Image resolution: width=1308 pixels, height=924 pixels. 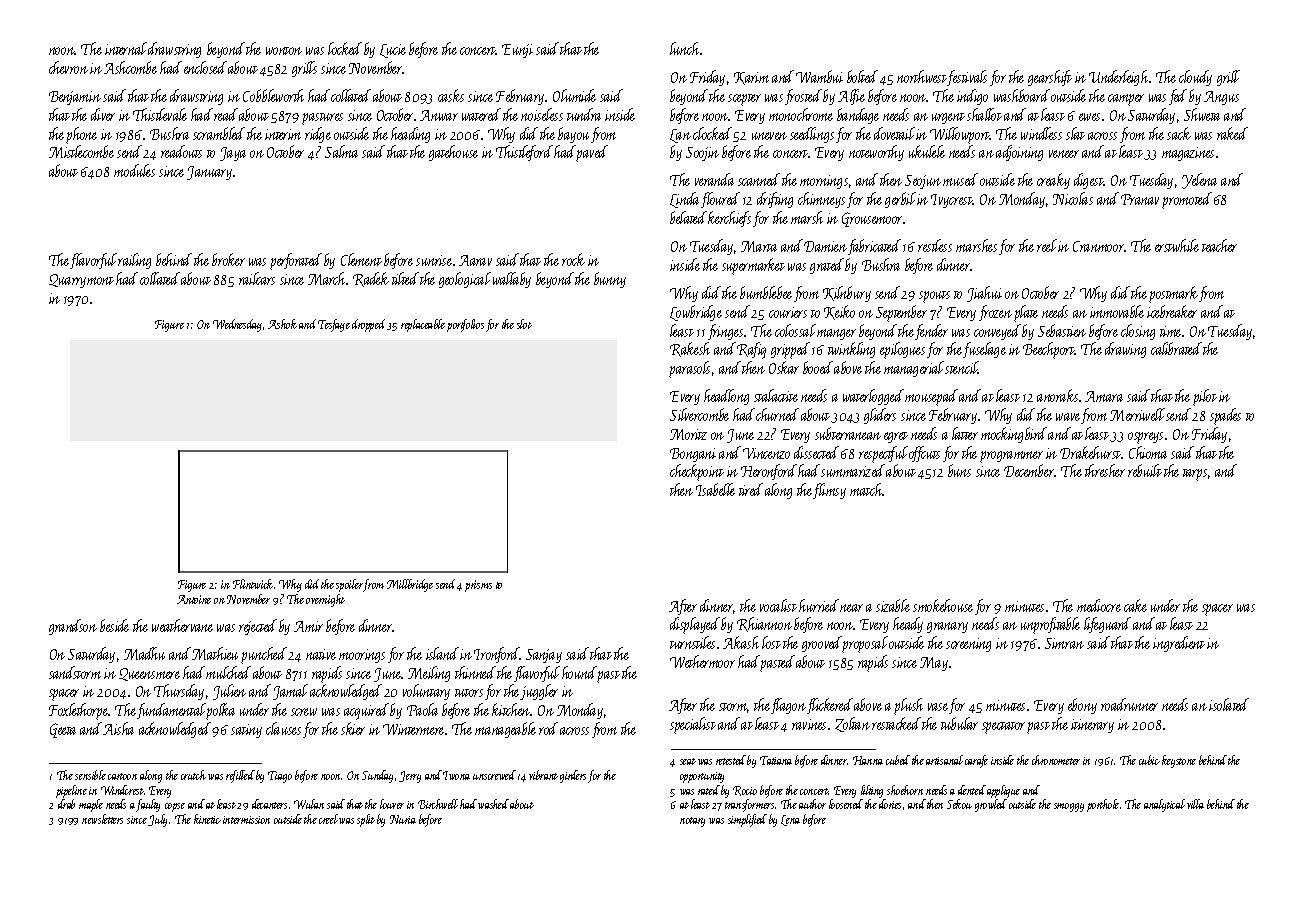 I want to click on ingredient, so click(x=1179, y=644).
